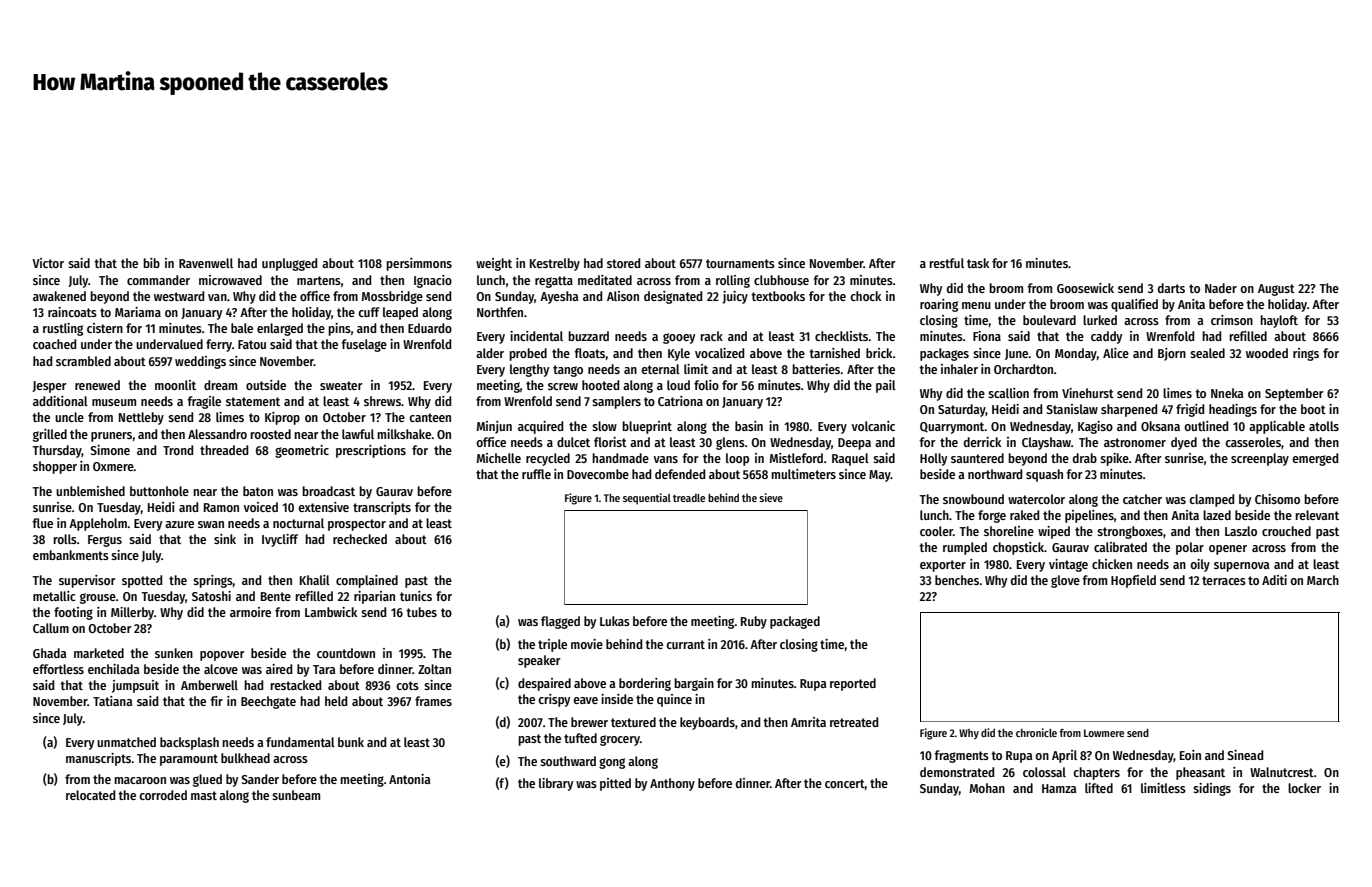 This screenshot has width=1372, height=887. Describe the element at coordinates (853, 684) in the screenshot. I see `reported` at that location.
